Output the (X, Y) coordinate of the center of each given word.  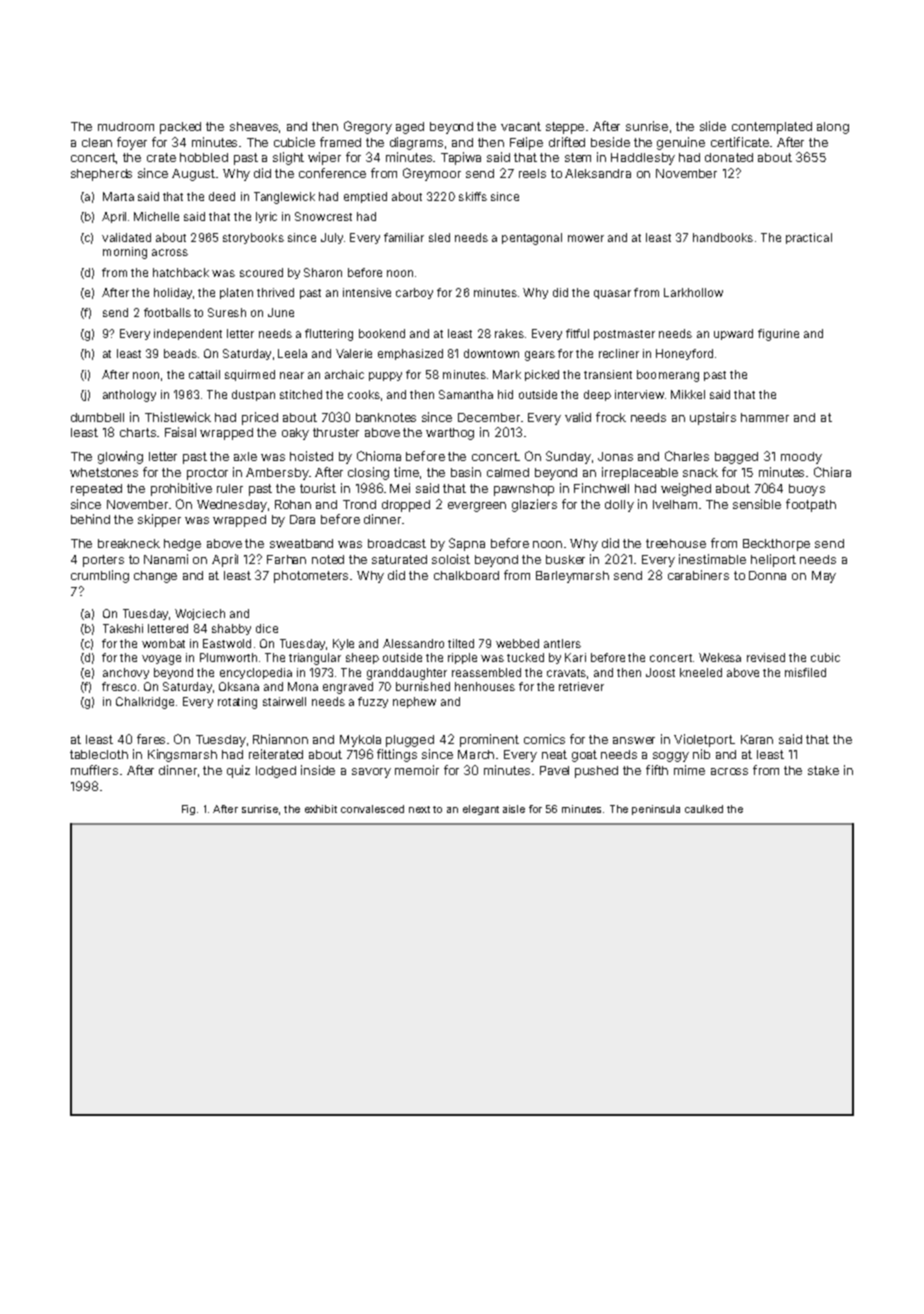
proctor (207, 474)
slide (713, 126)
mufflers (94, 770)
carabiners (698, 575)
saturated (399, 559)
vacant (521, 126)
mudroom (126, 126)
